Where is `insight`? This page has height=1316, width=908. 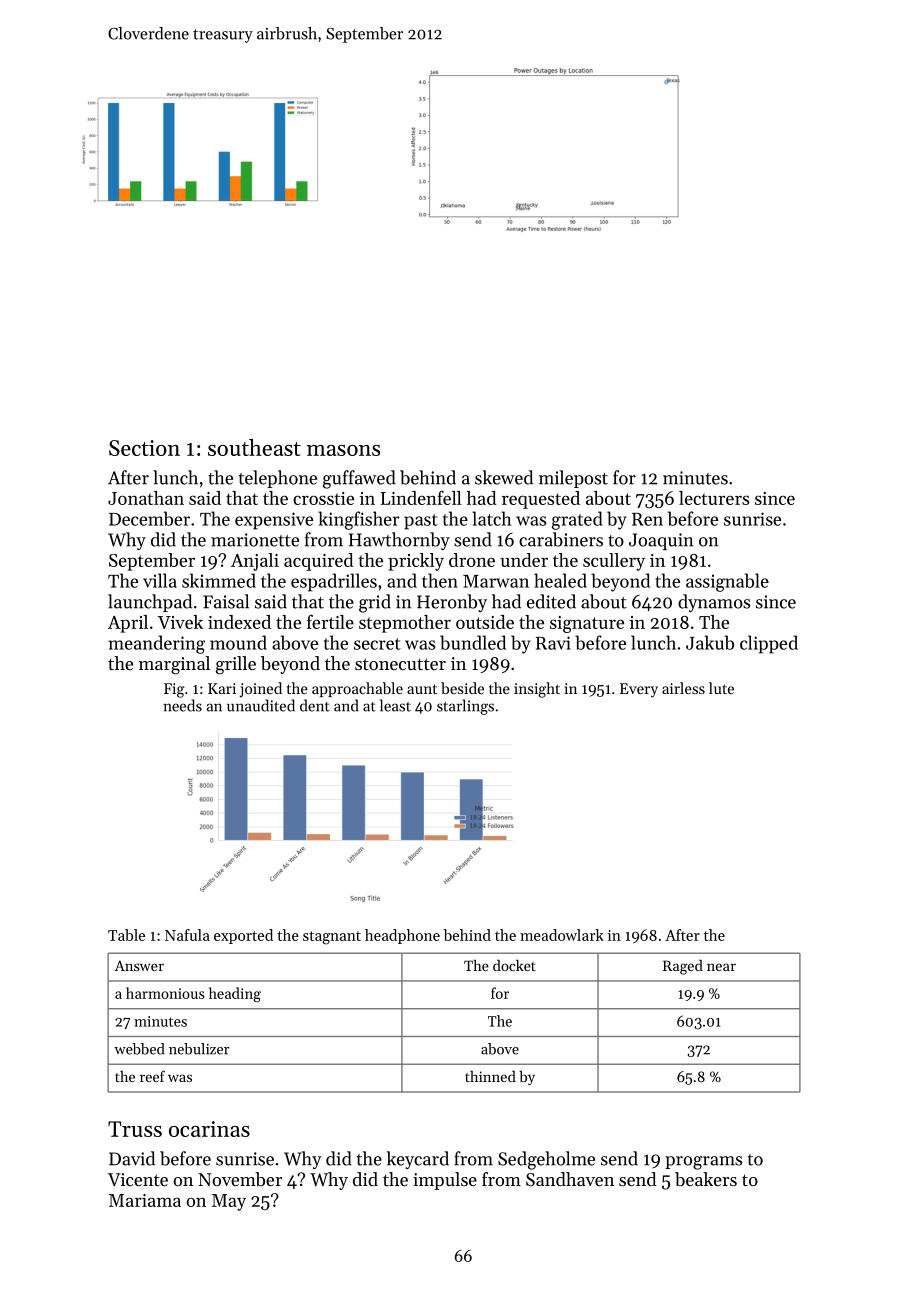
insight is located at coordinates (537, 690).
